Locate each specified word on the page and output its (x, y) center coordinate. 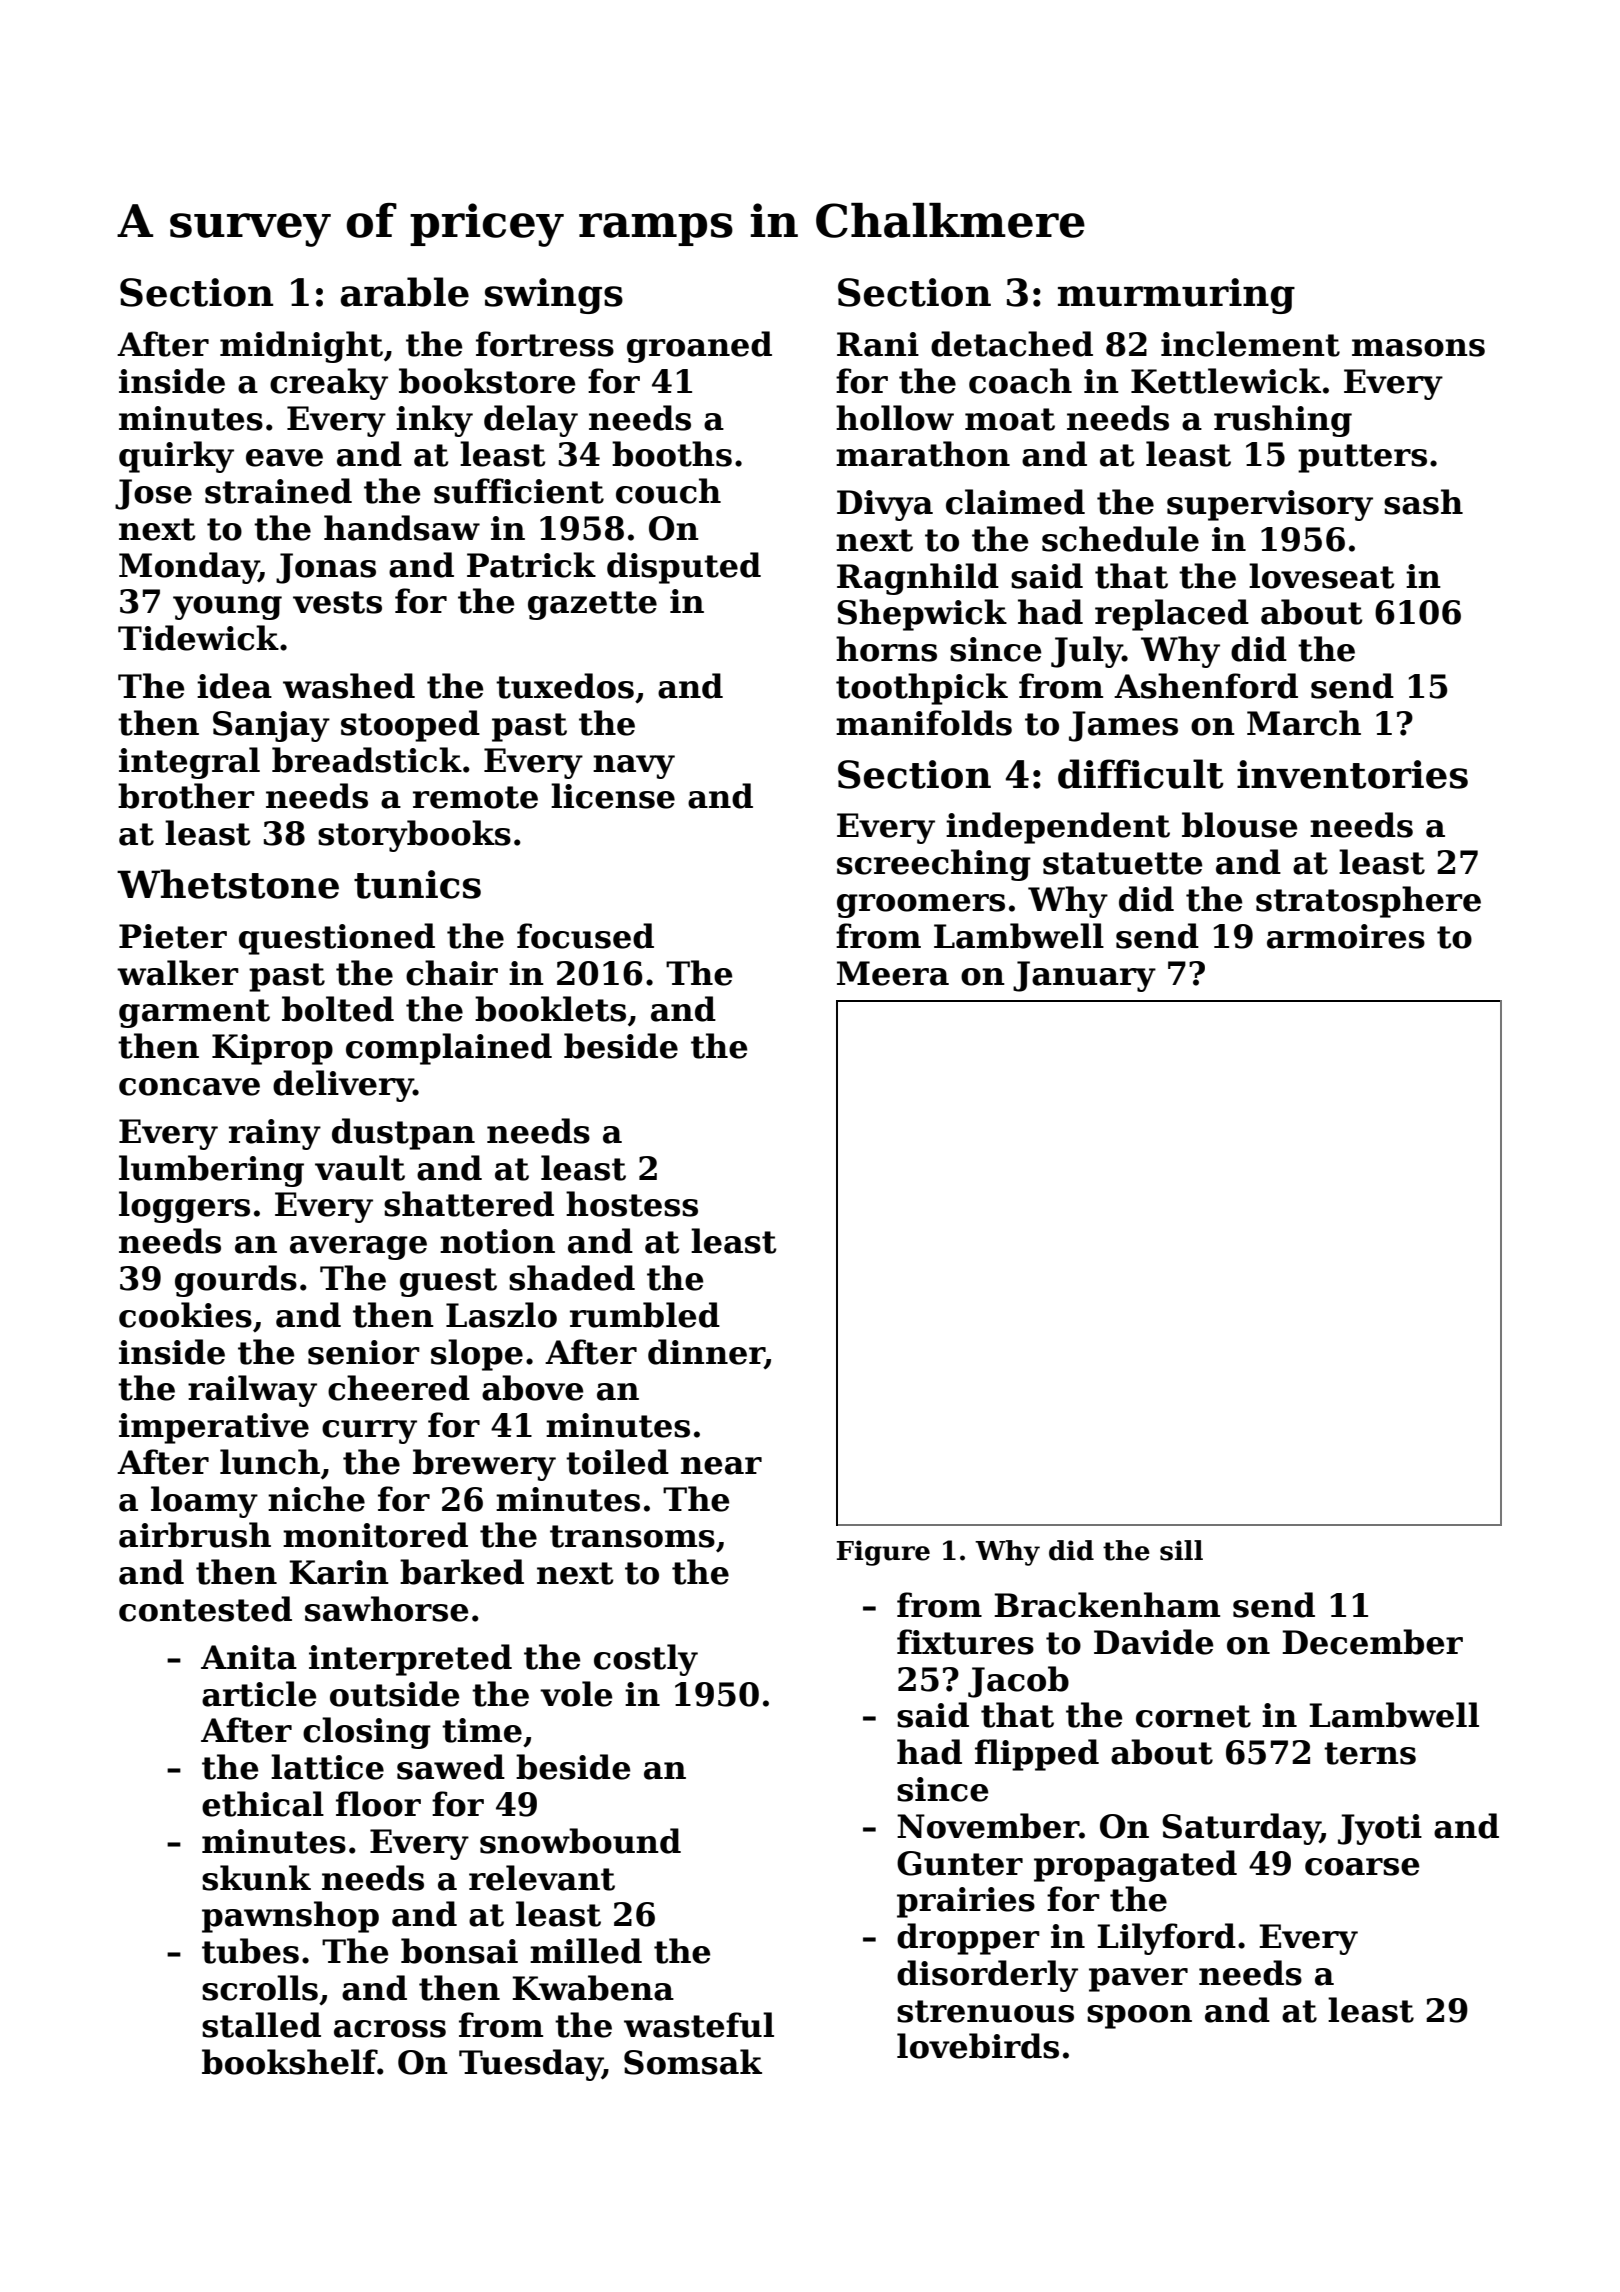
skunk (256, 1878)
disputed (684, 568)
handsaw (402, 528)
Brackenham (1107, 1605)
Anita (249, 1657)
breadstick (367, 760)
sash (1423, 502)
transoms (632, 1536)
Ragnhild (918, 579)
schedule (1120, 539)
